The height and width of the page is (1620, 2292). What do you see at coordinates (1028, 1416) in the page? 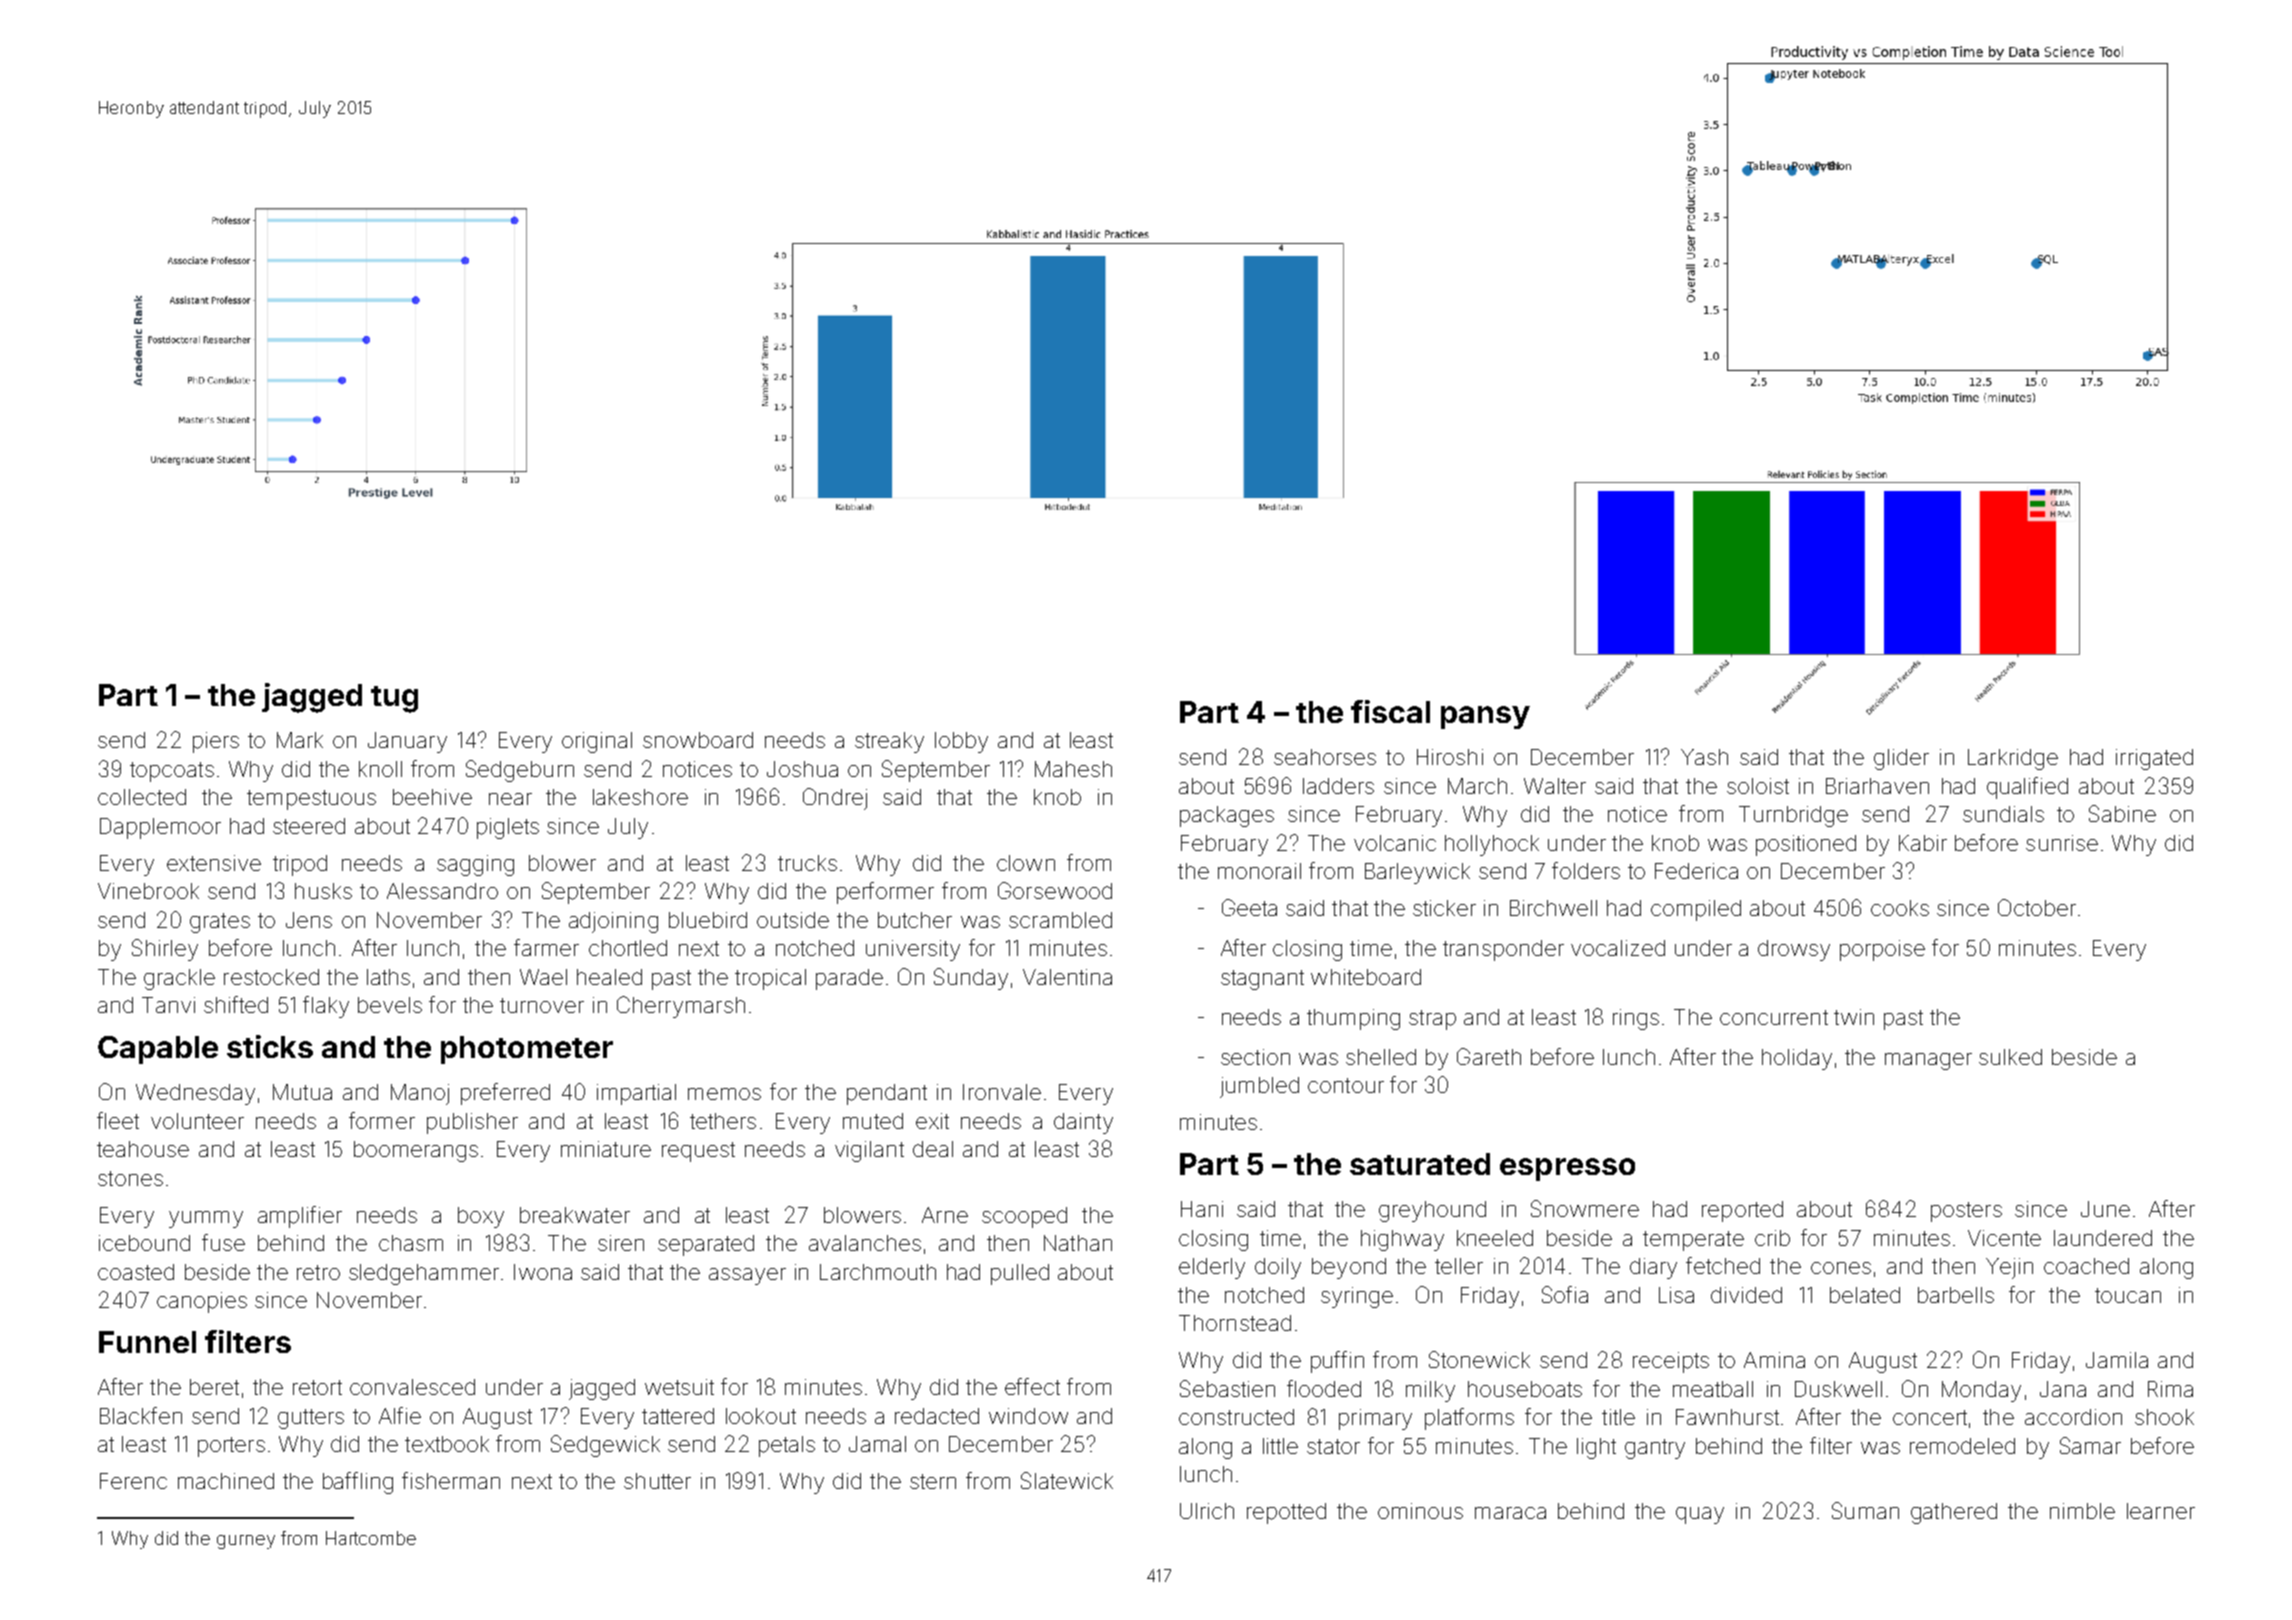
I see `window` at bounding box center [1028, 1416].
